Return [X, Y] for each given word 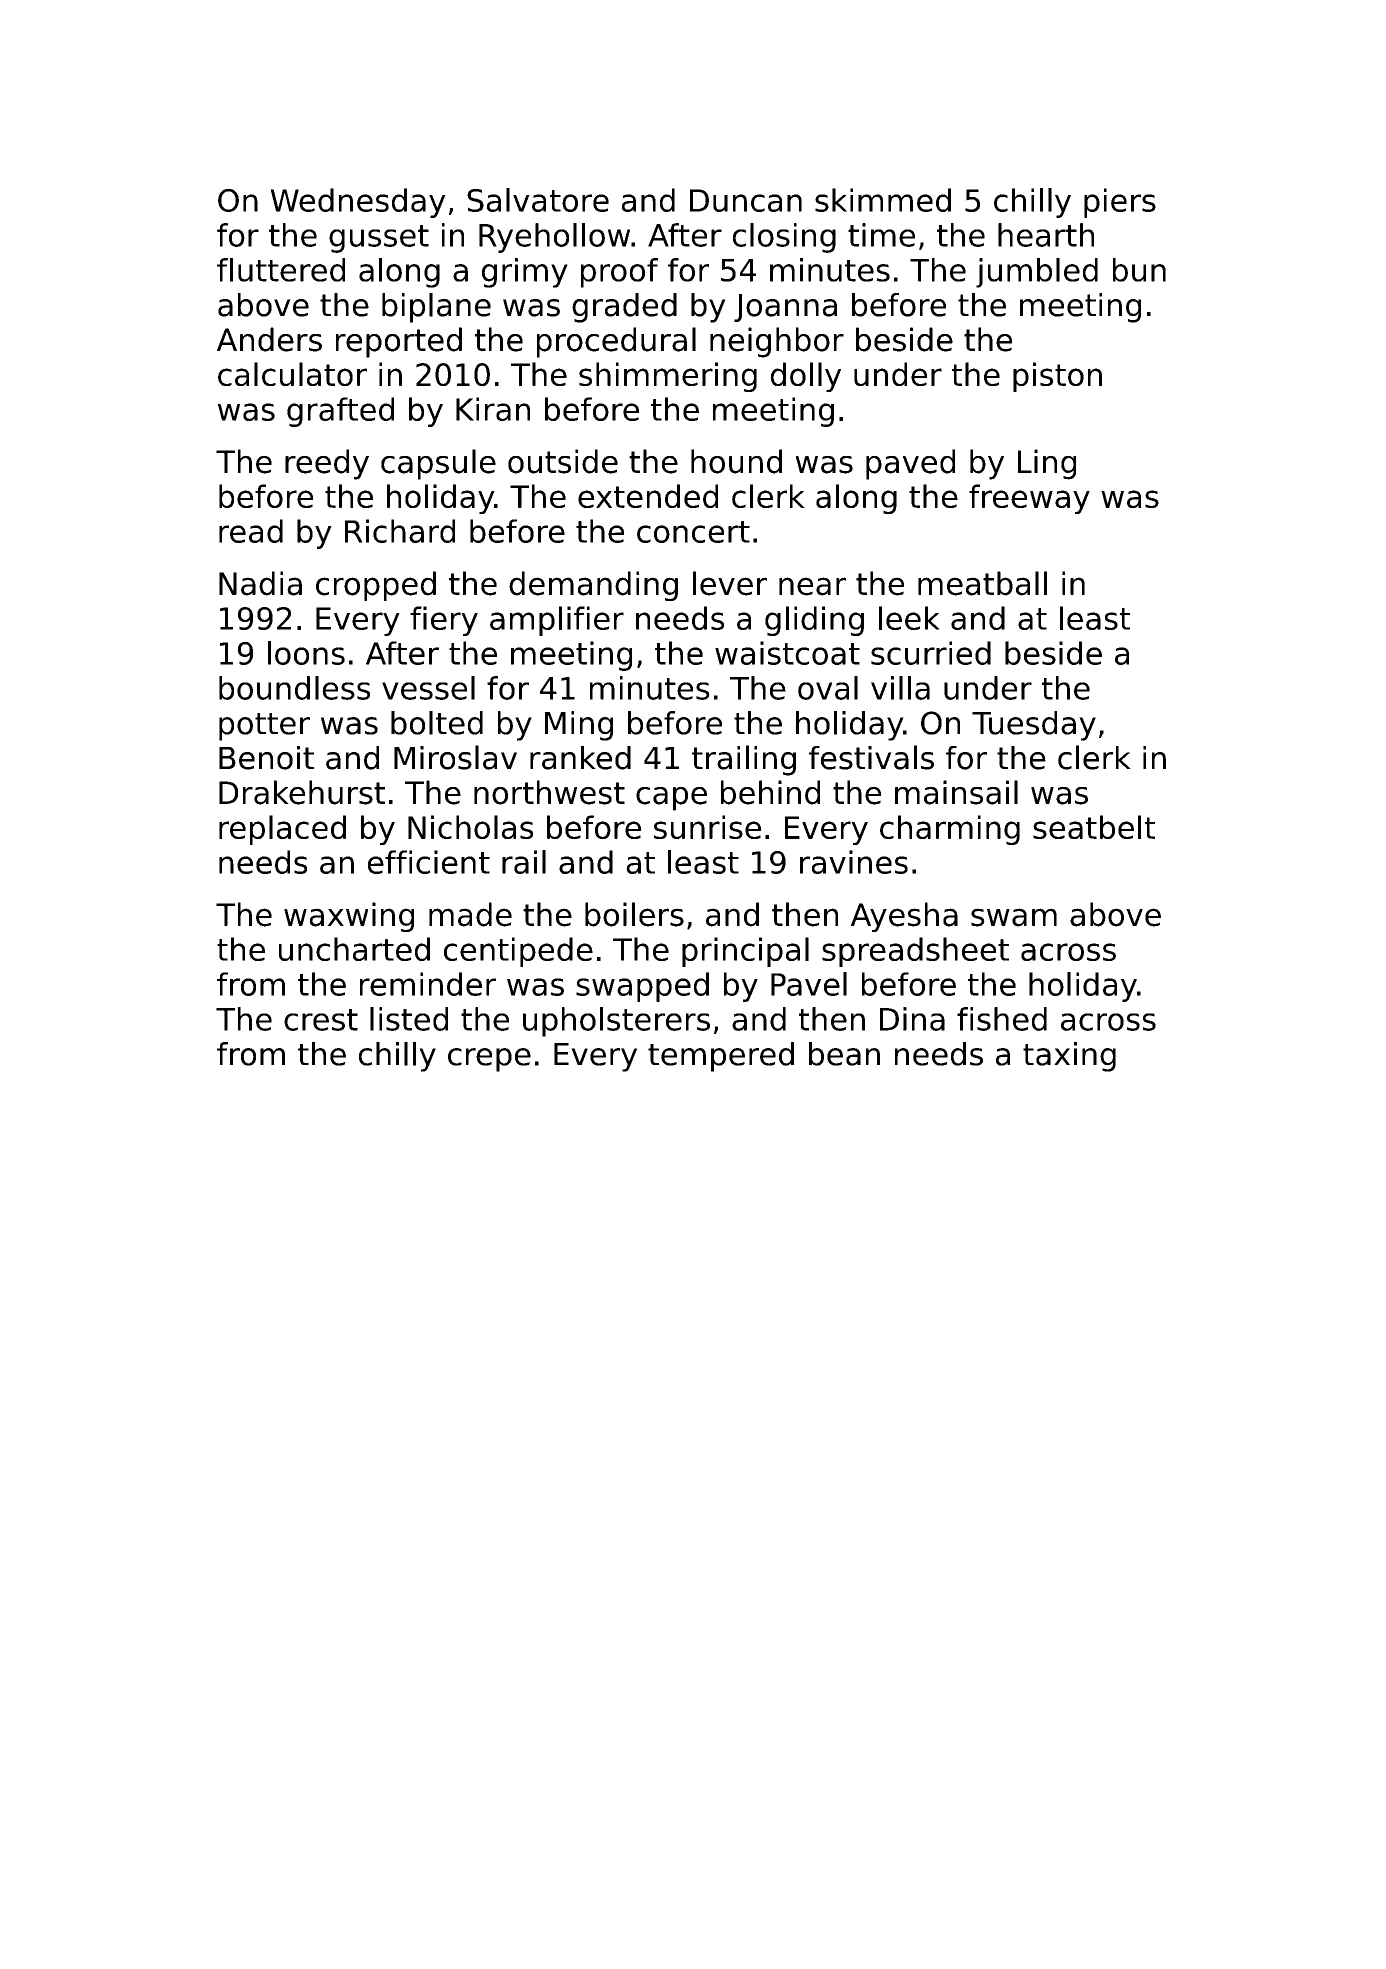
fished [1002, 1019]
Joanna [785, 308]
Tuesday [1034, 726]
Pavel [809, 984]
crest [321, 1020]
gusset [379, 239]
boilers [634, 914]
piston [1057, 377]
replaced [282, 830]
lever [730, 583]
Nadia [260, 583]
